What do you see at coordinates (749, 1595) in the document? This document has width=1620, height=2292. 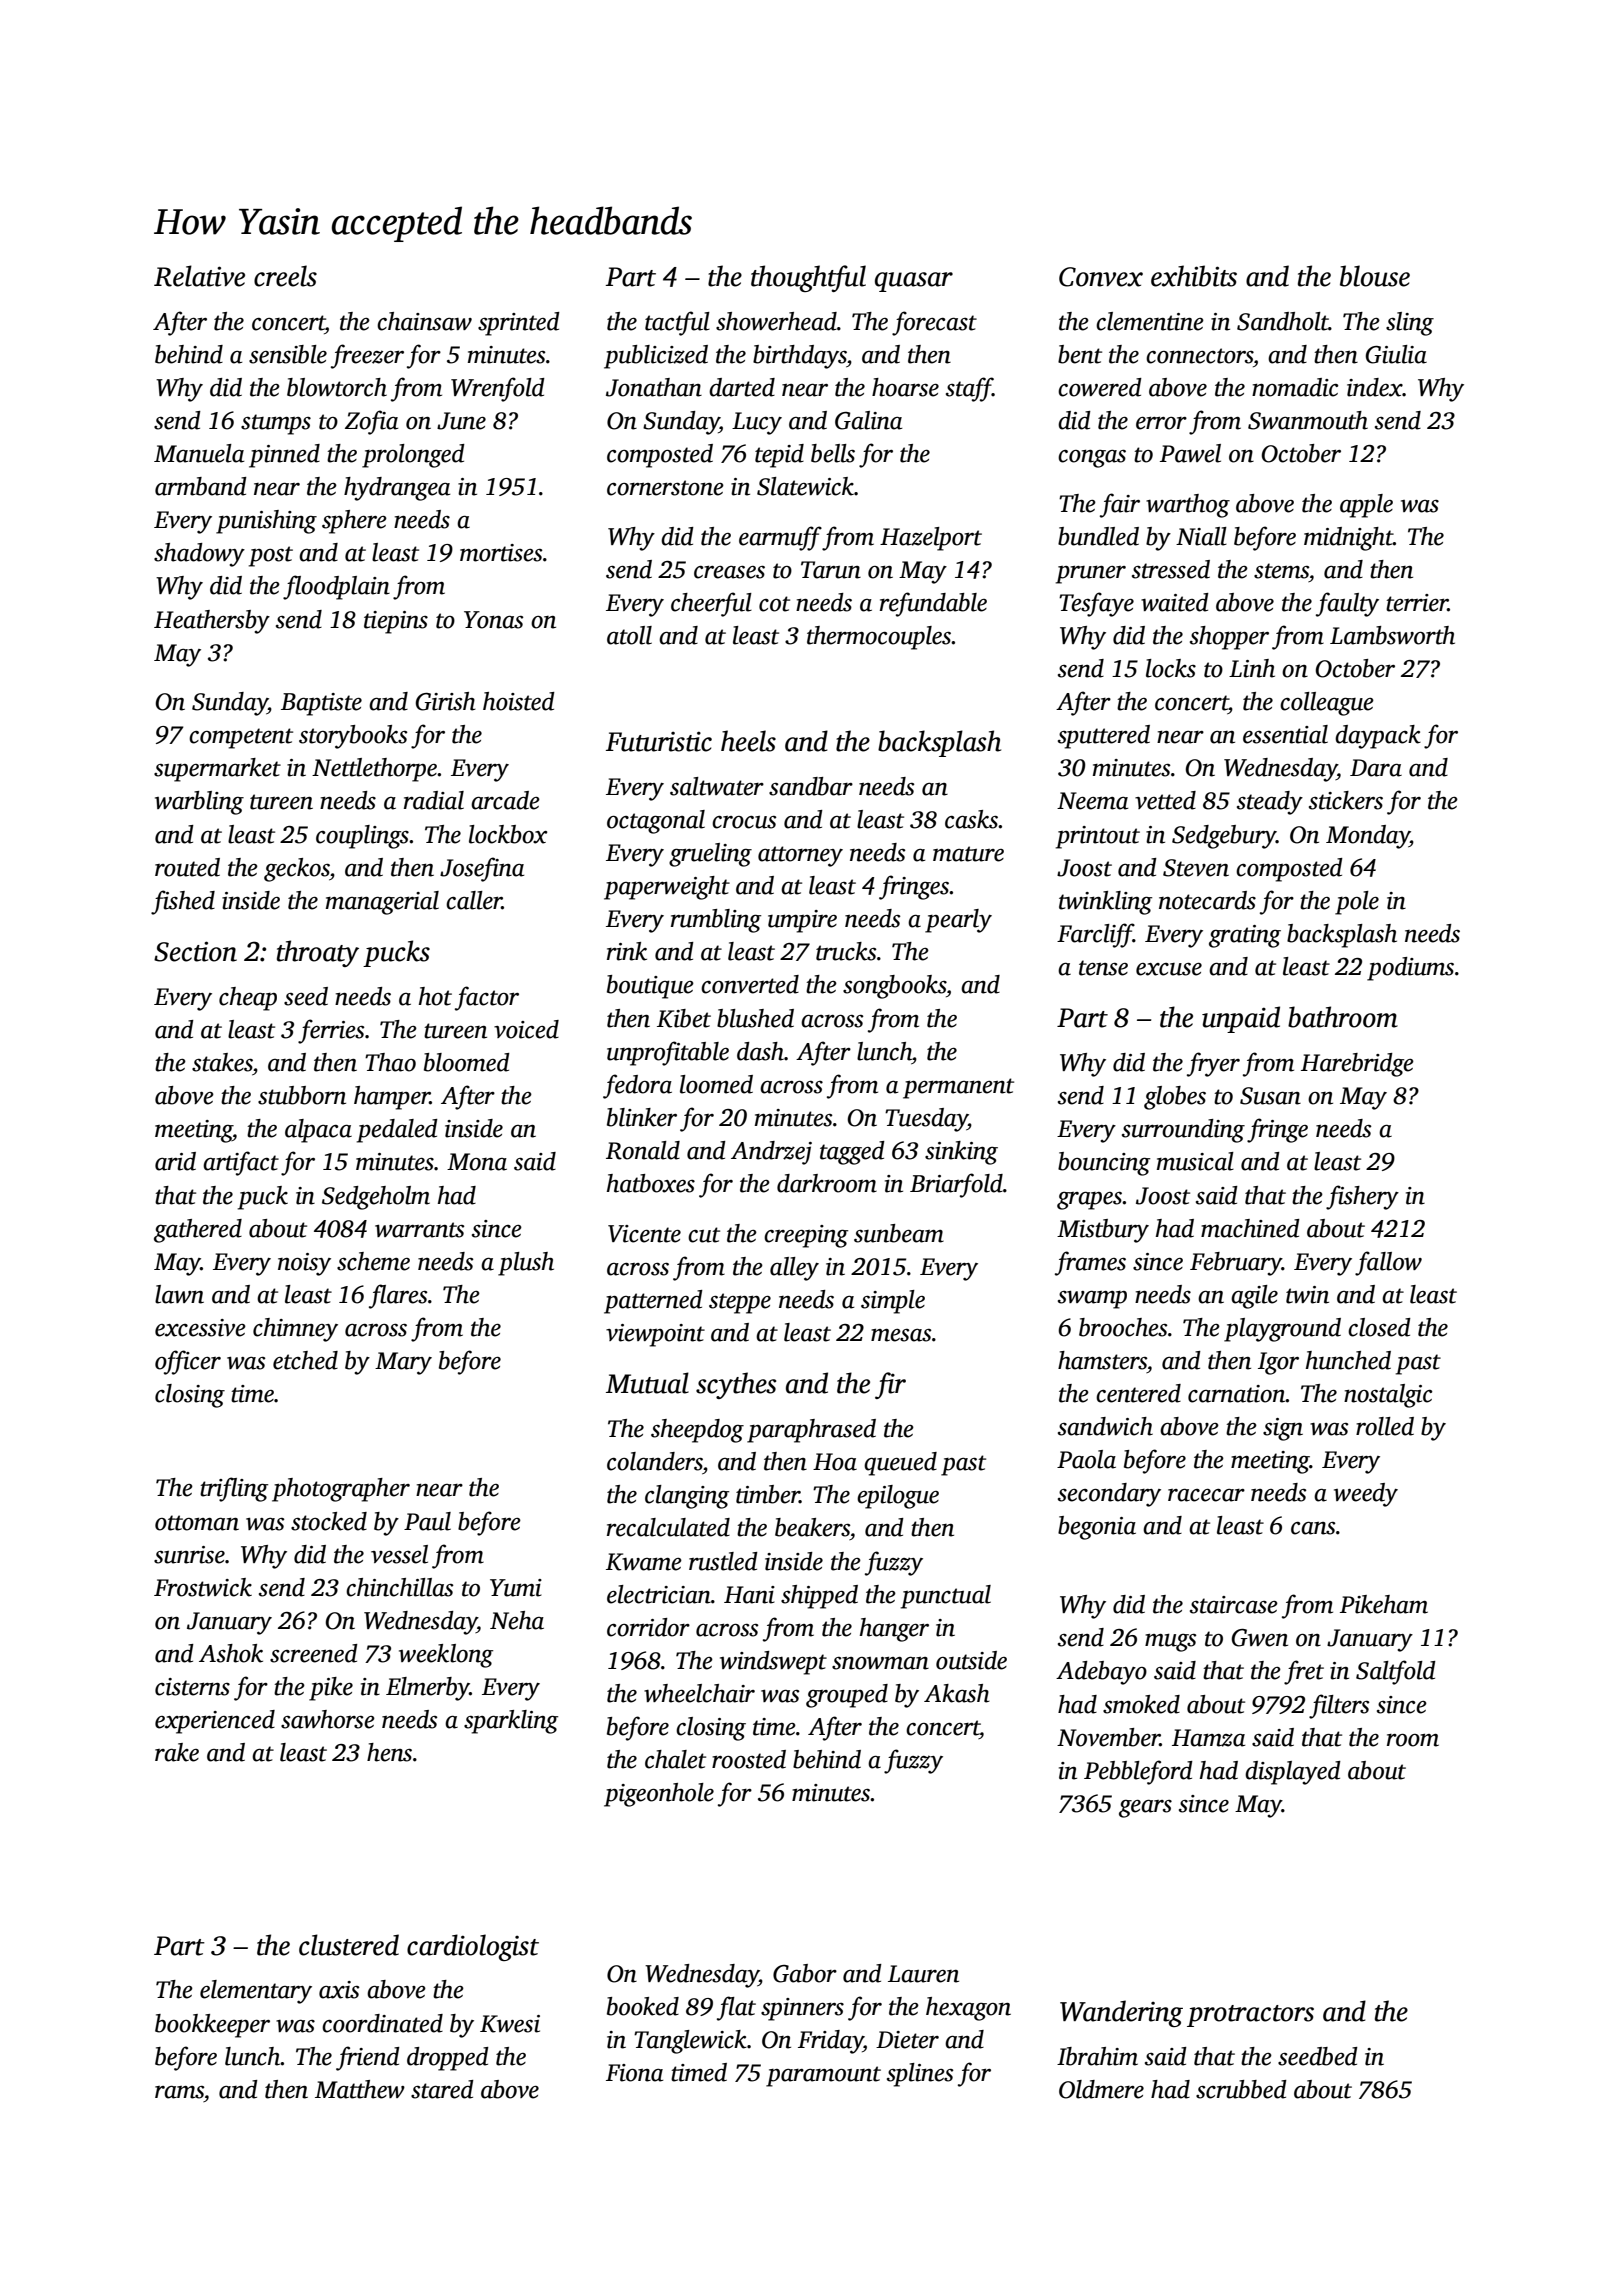 I see `Hani` at bounding box center [749, 1595].
